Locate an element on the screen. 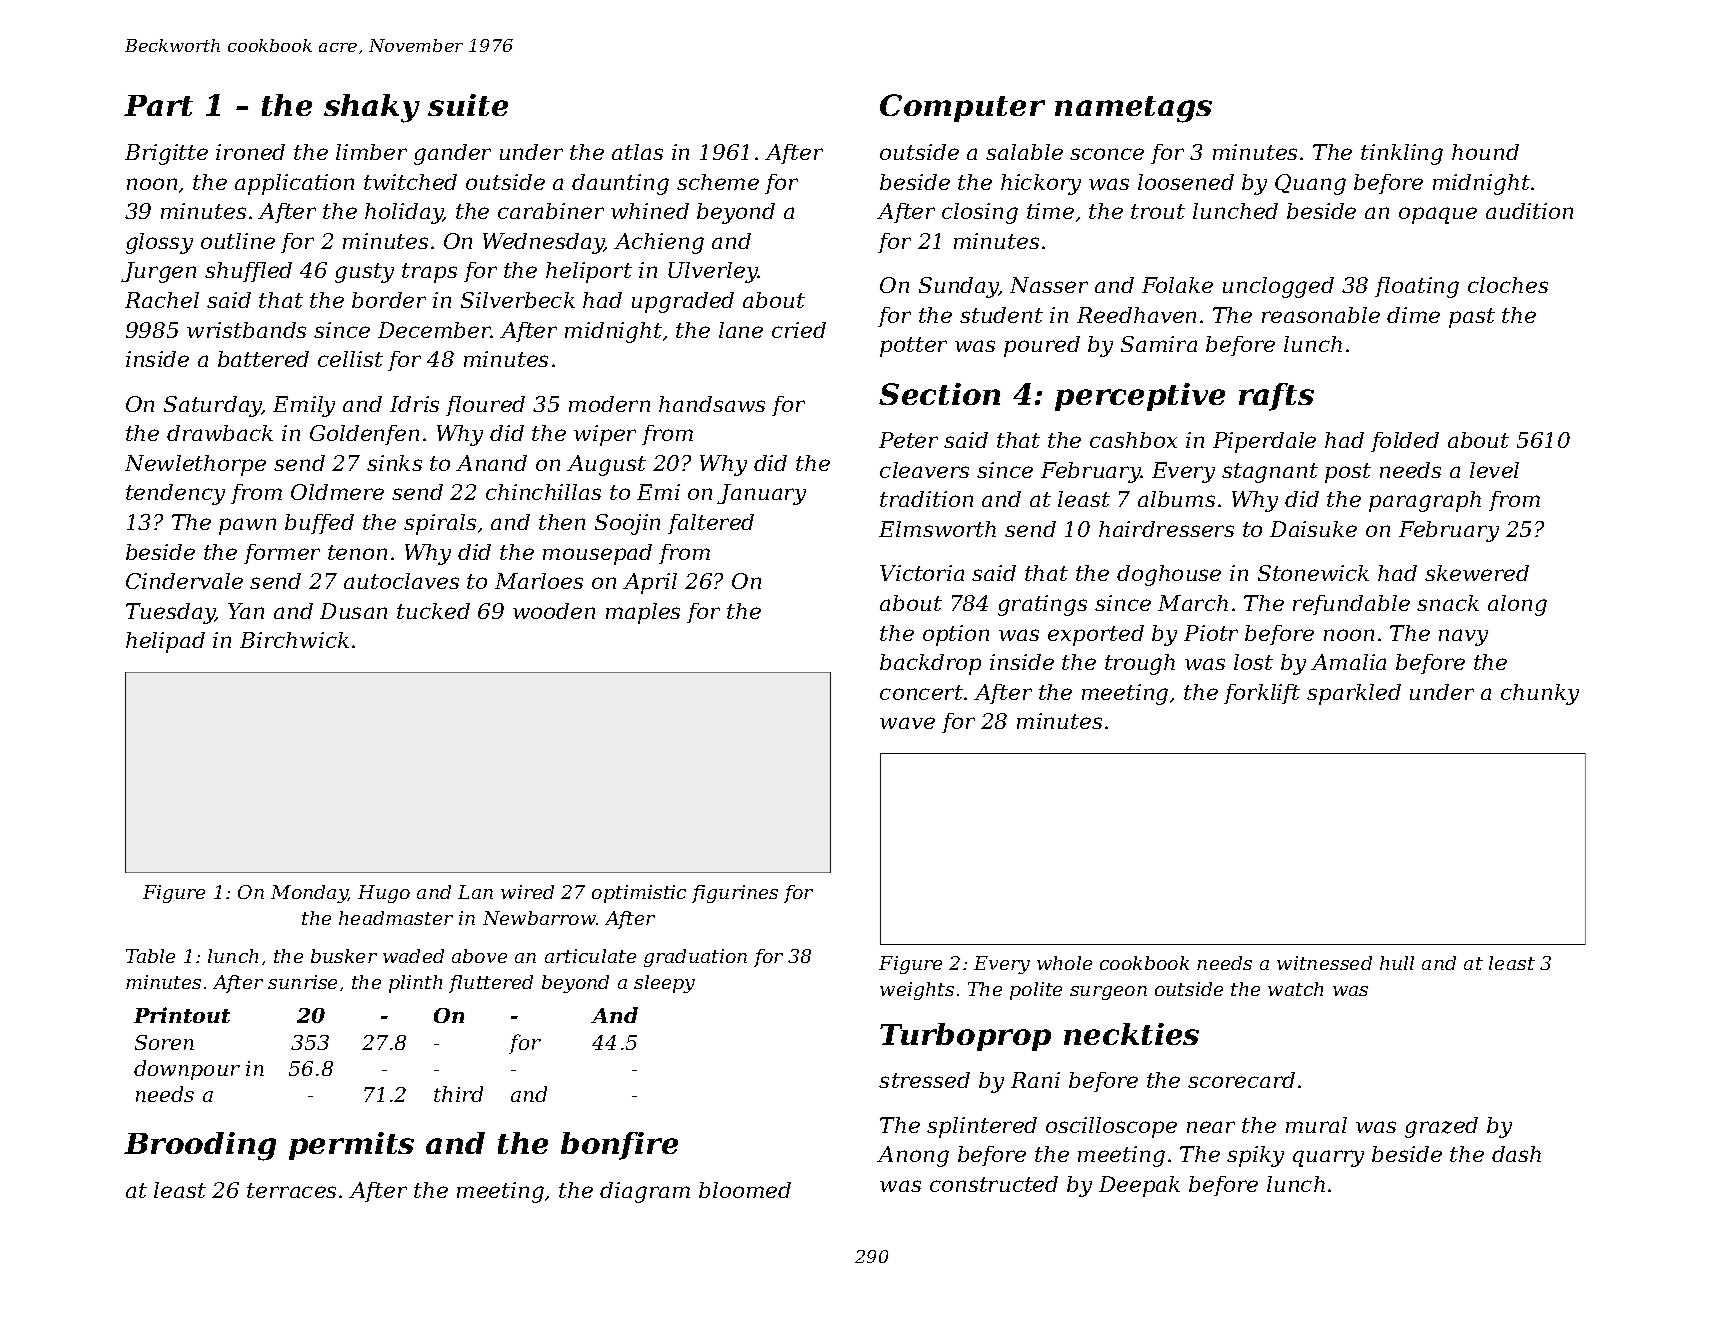 The image size is (1711, 1322). Anong is located at coordinates (913, 1156).
